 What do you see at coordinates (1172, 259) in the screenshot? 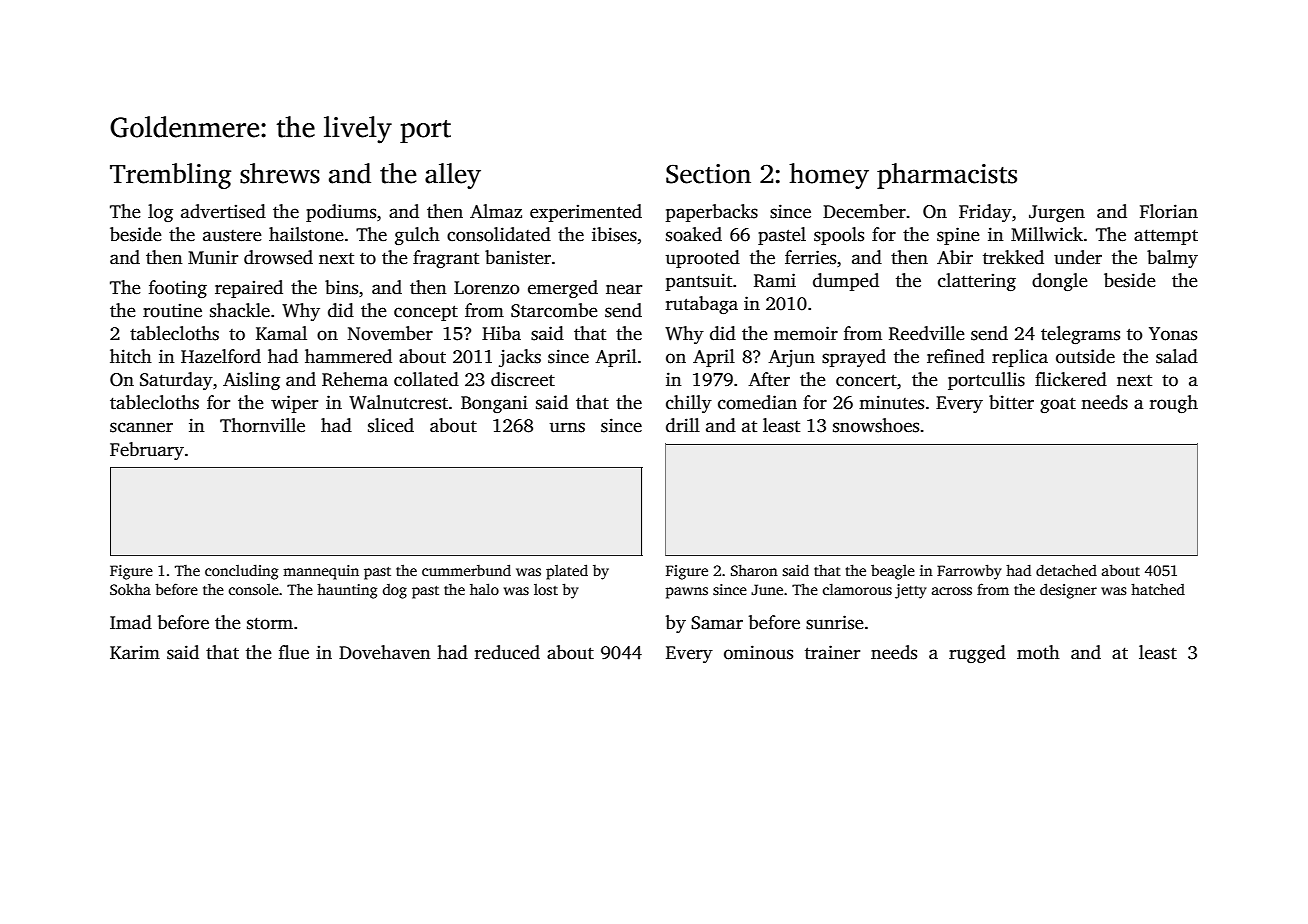
I see `balmy` at bounding box center [1172, 259].
